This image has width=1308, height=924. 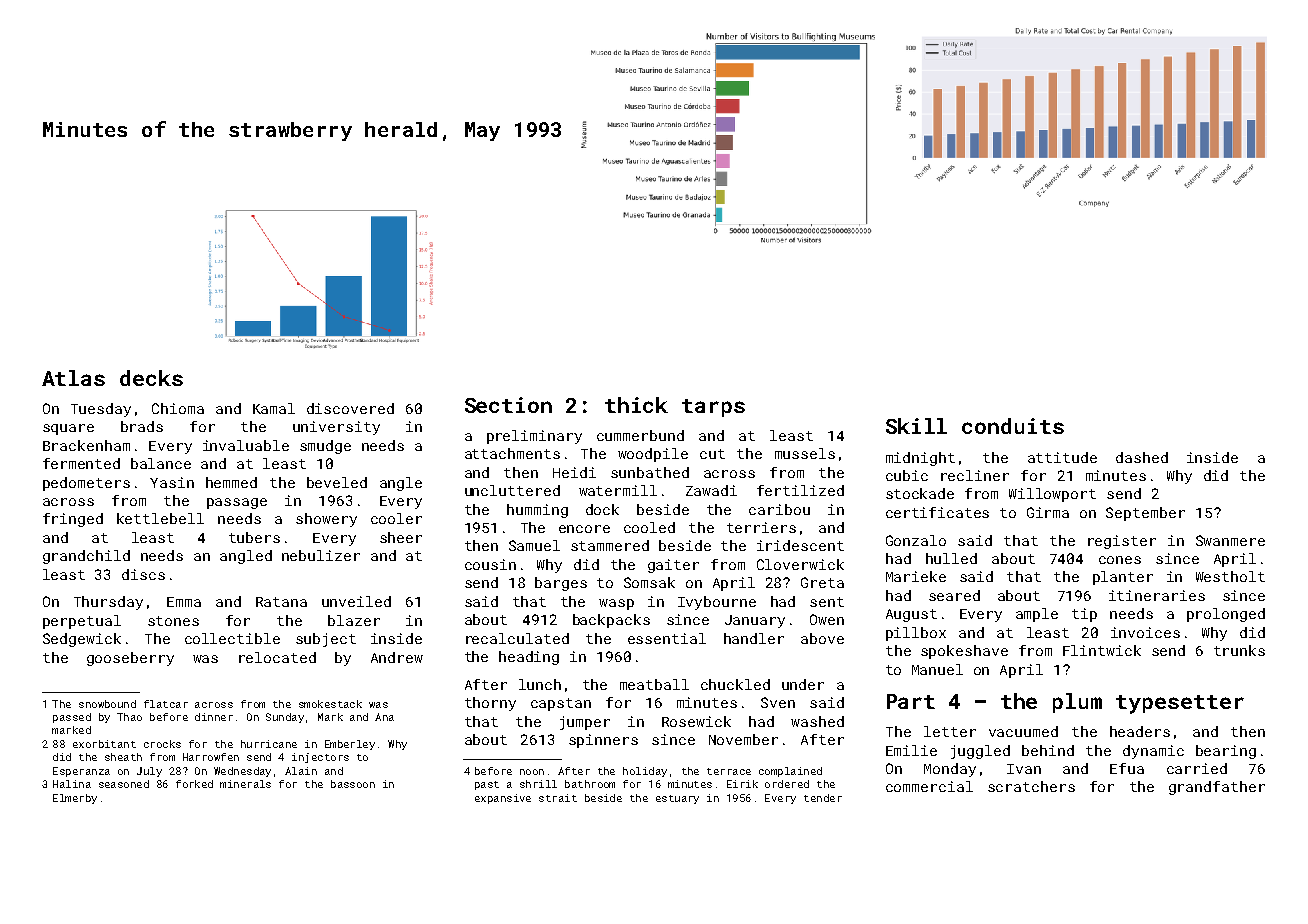 I want to click on stones, so click(x=173, y=621).
